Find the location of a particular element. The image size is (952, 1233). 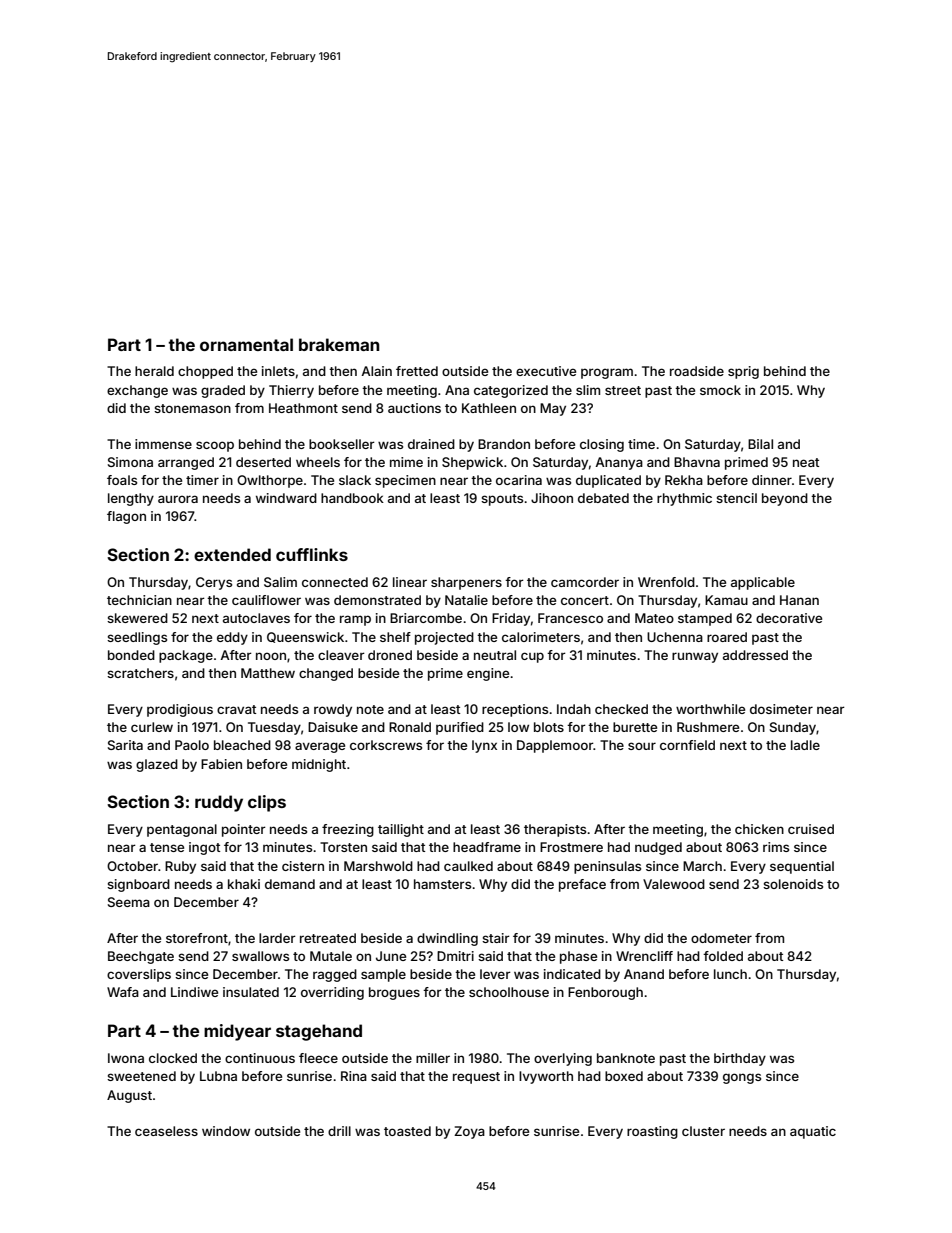

stair is located at coordinates (496, 938).
